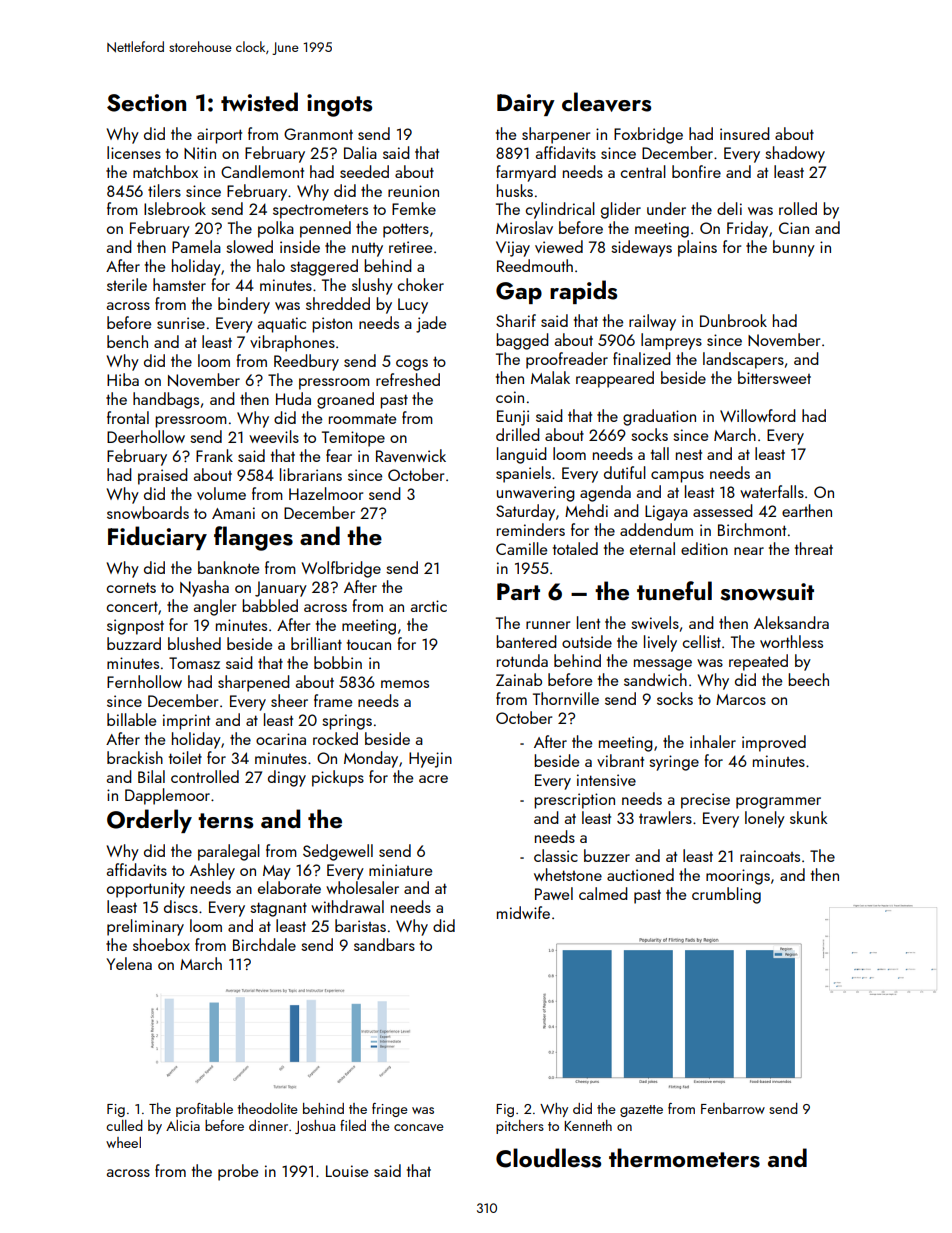  Describe the element at coordinates (238, 1172) in the document. I see `probe` at that location.
